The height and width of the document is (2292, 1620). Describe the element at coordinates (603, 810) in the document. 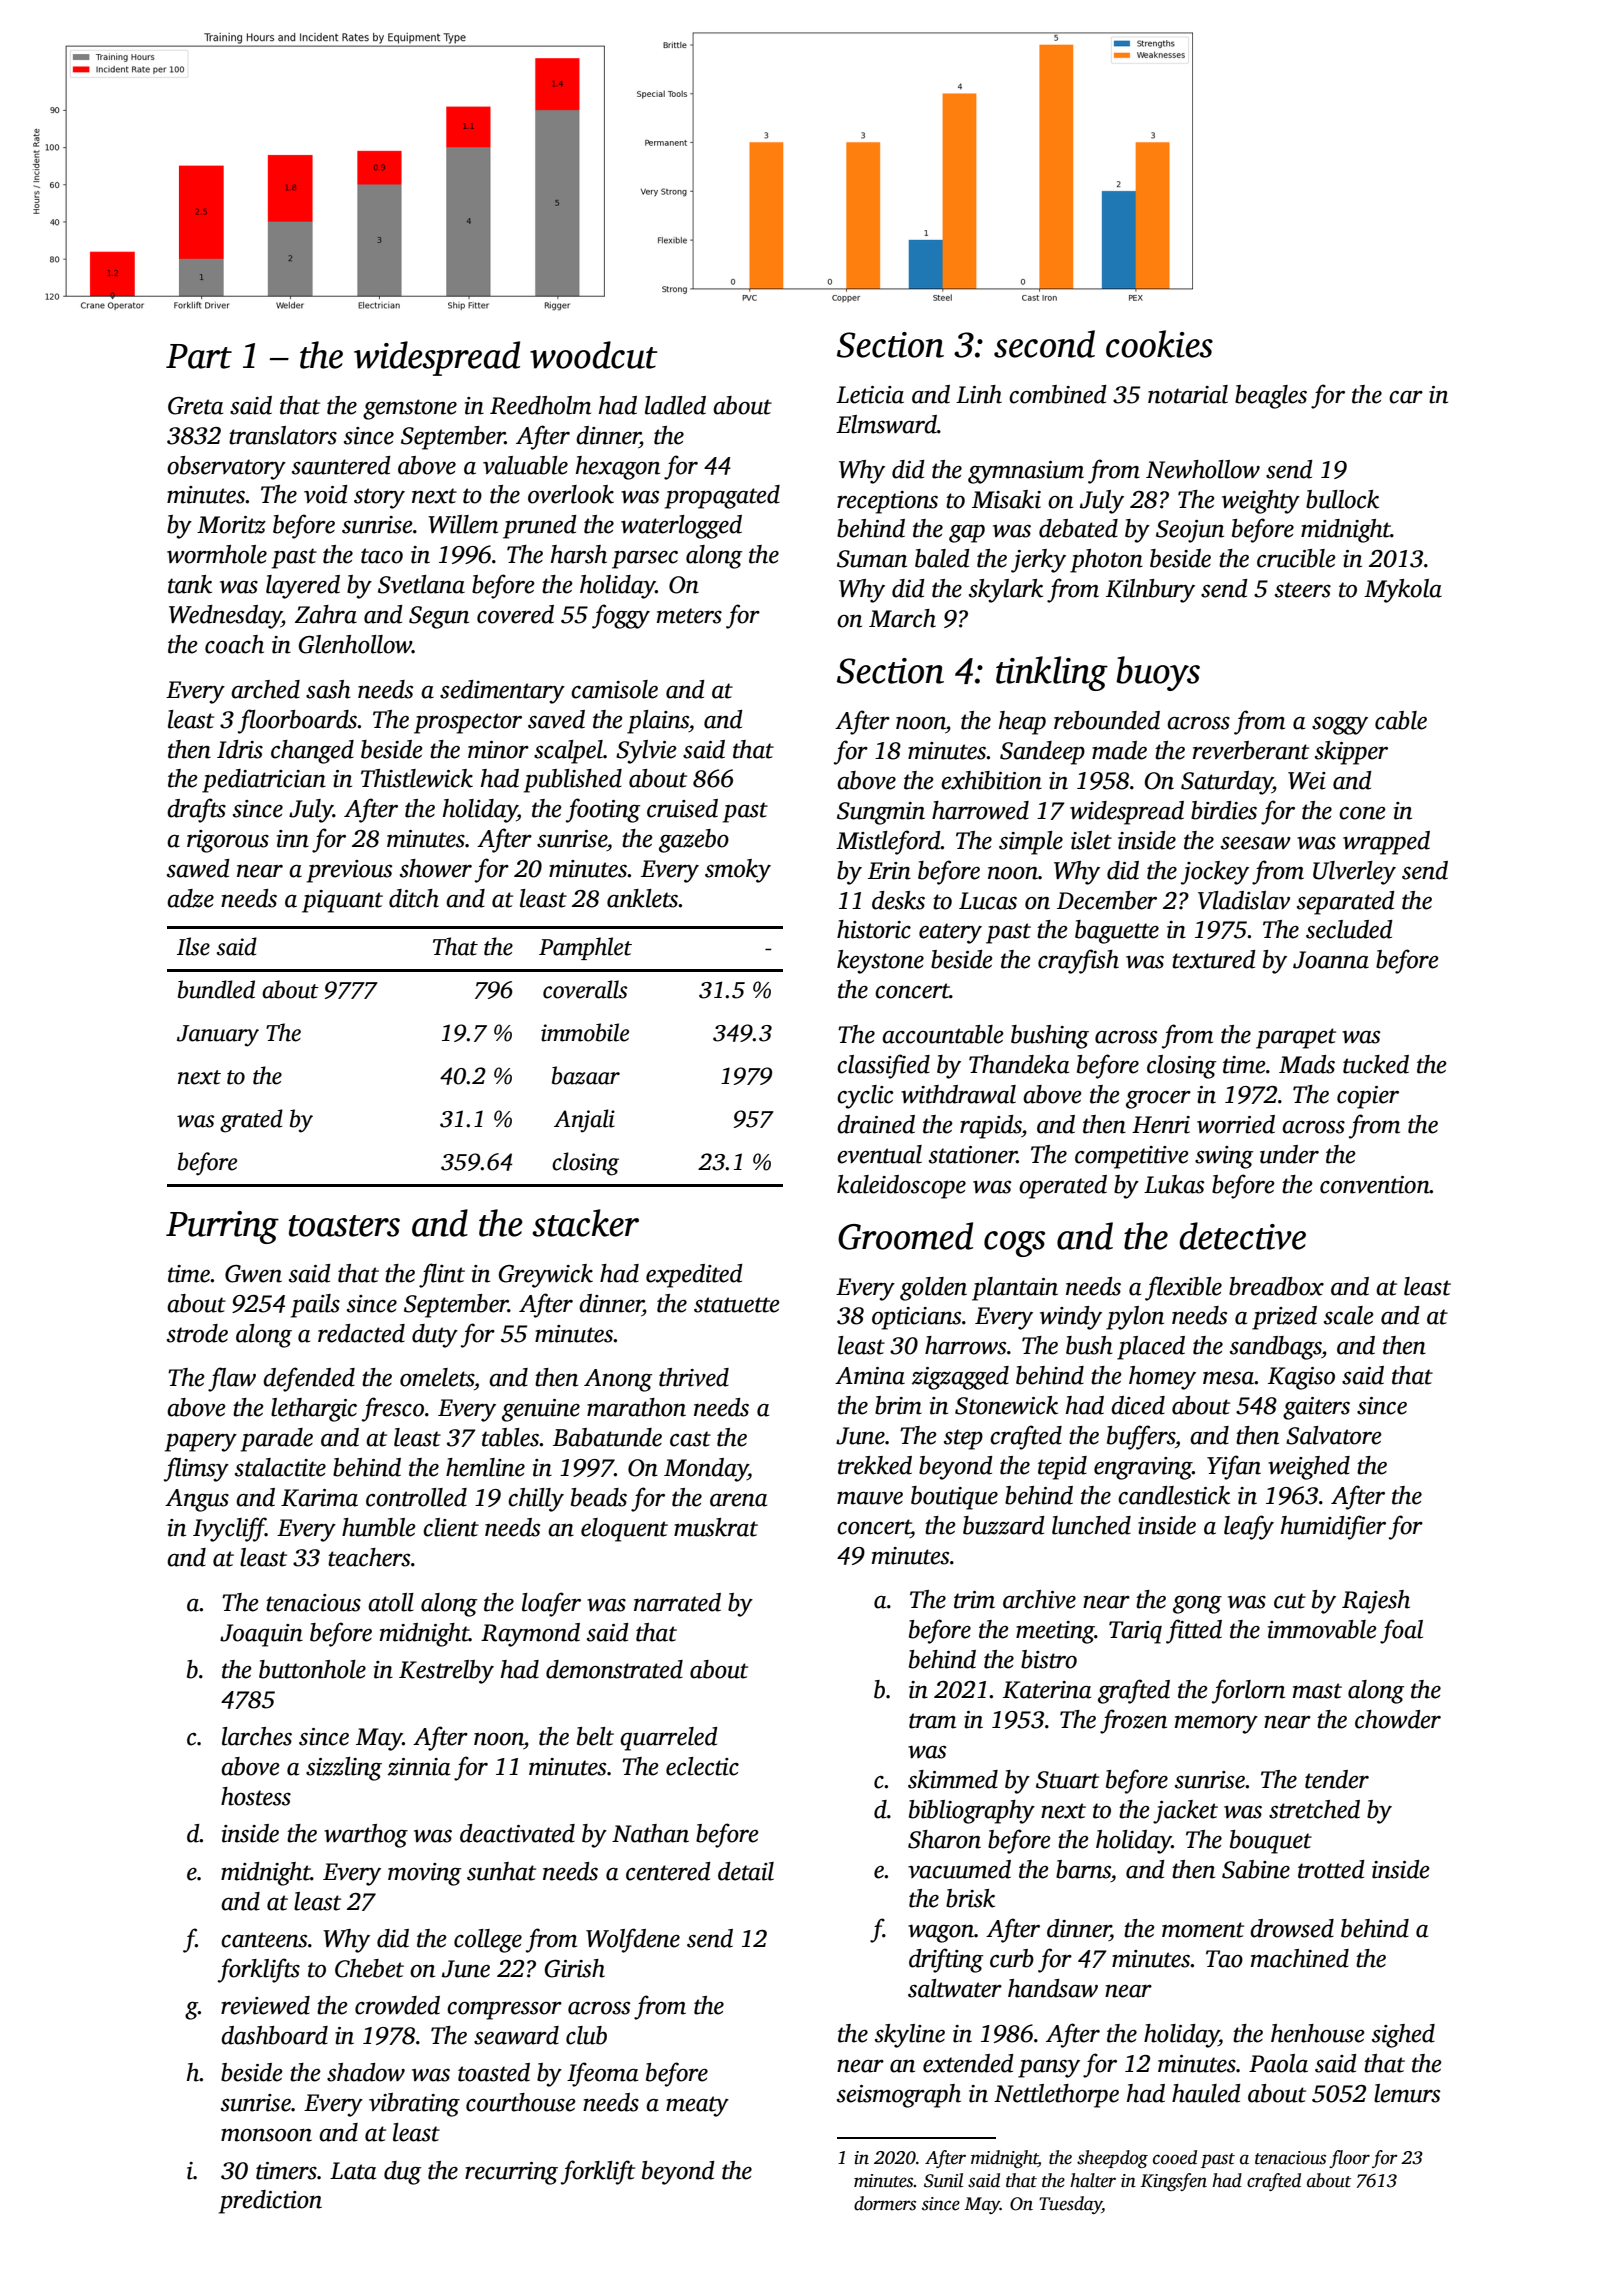

I see `footing` at that location.
